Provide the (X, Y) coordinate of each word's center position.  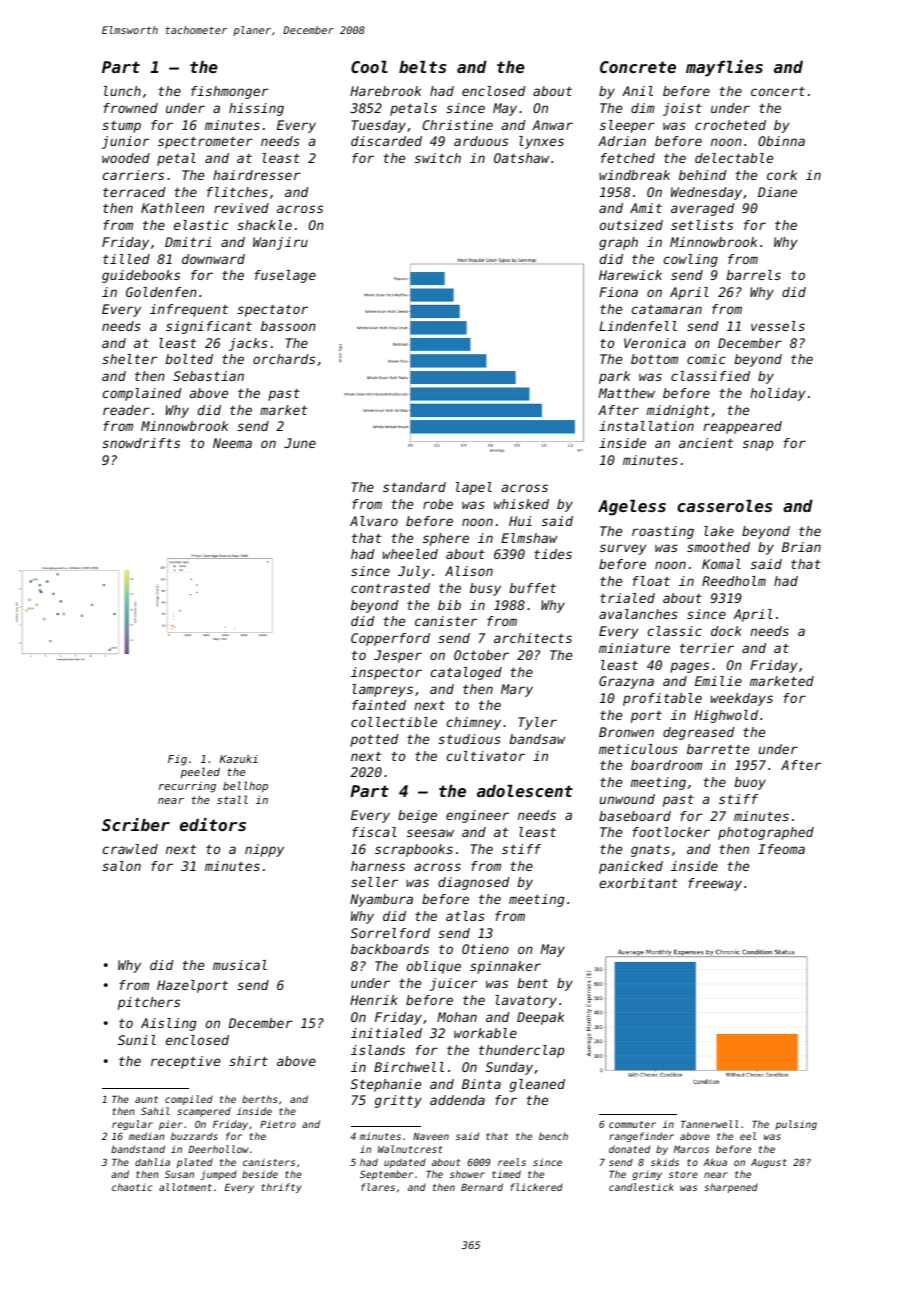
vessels (778, 326)
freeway (715, 884)
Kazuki (239, 759)
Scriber (136, 824)
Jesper (398, 656)
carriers (133, 175)
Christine (458, 125)
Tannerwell (710, 1124)
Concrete (638, 67)
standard (414, 487)
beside (260, 1174)
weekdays (742, 699)
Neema (232, 443)
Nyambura (381, 900)
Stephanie (386, 1085)
